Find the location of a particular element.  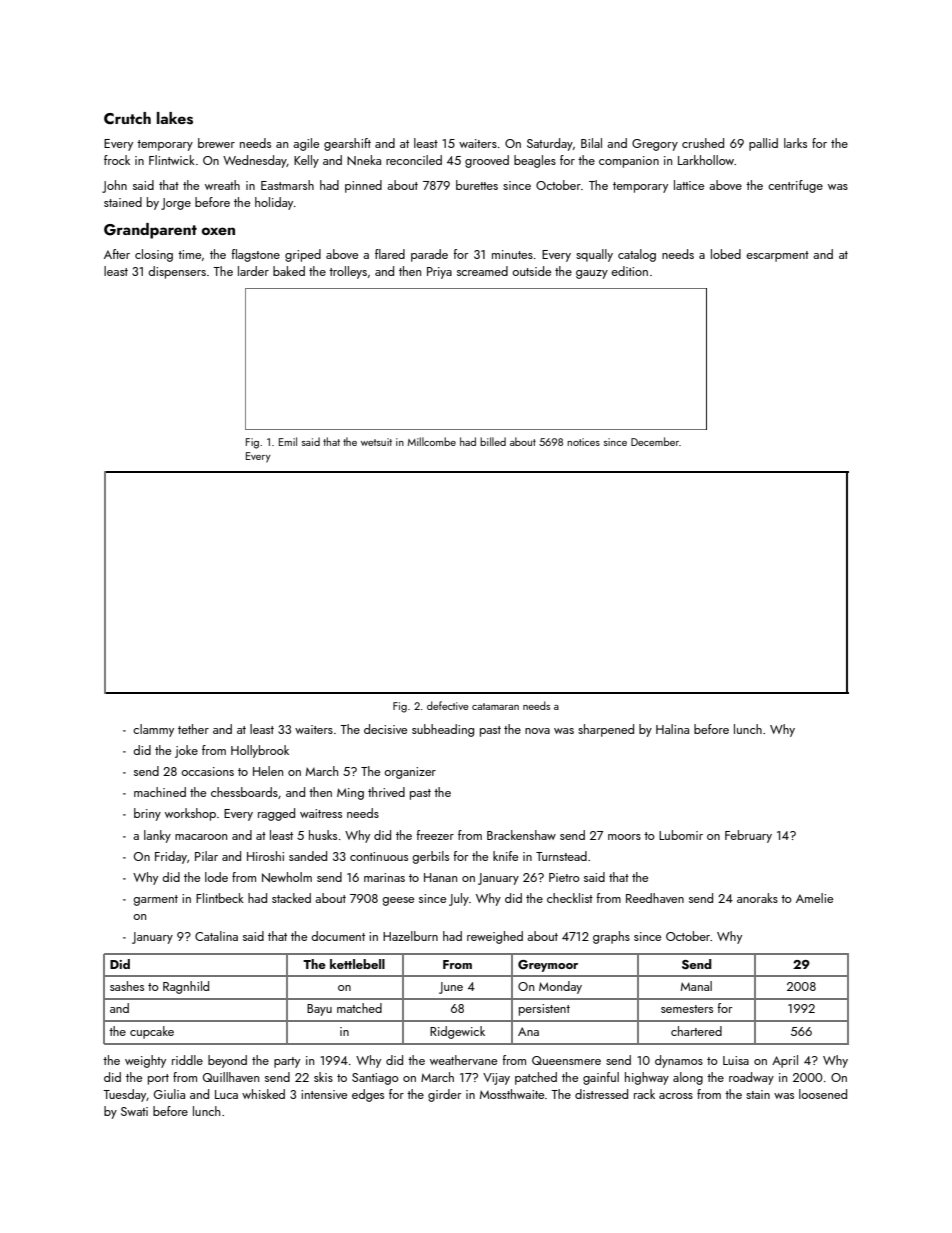

Saturday is located at coordinates (550, 144).
